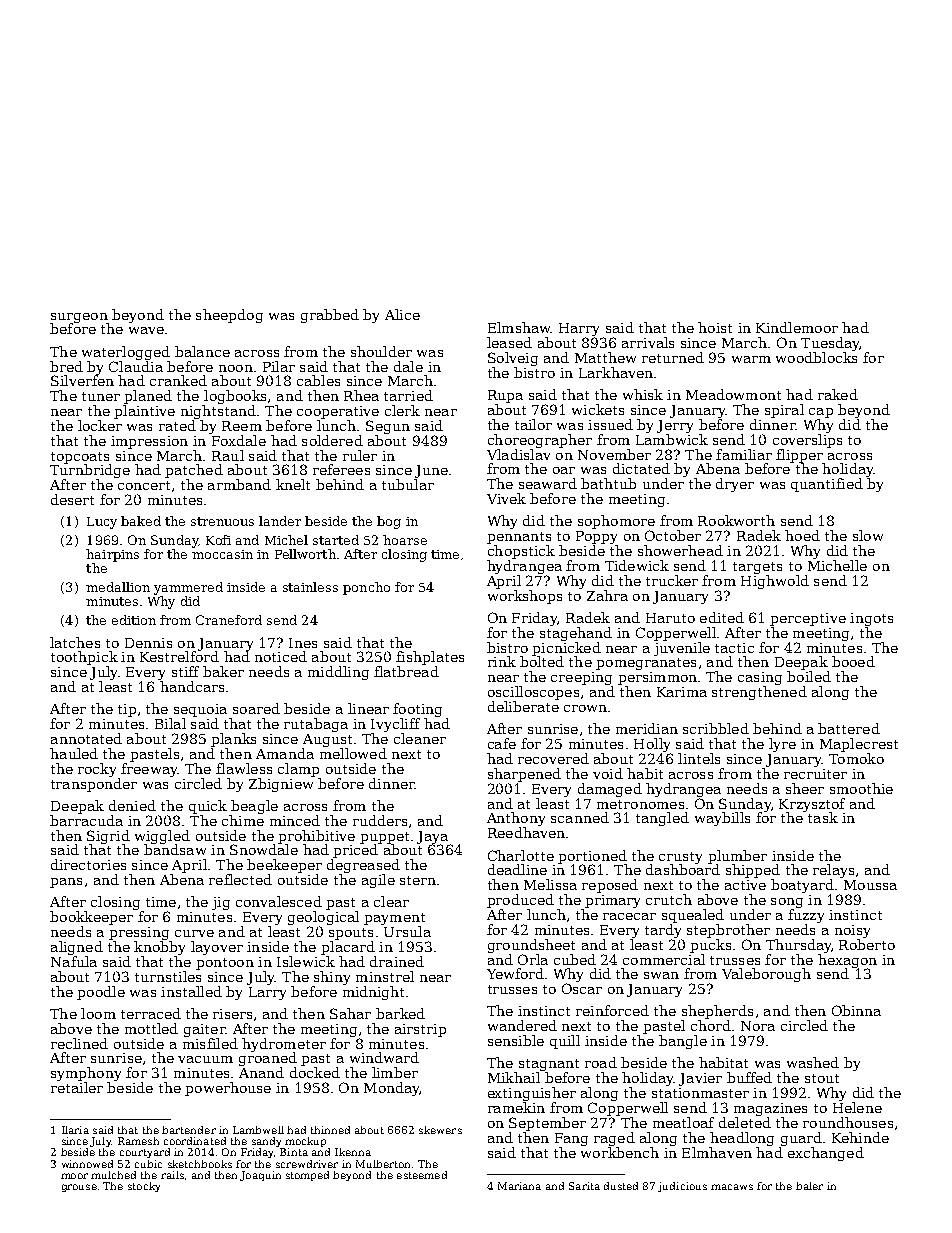 The width and height of the page is (952, 1233). What do you see at coordinates (753, 871) in the page?
I see `shipped` at bounding box center [753, 871].
